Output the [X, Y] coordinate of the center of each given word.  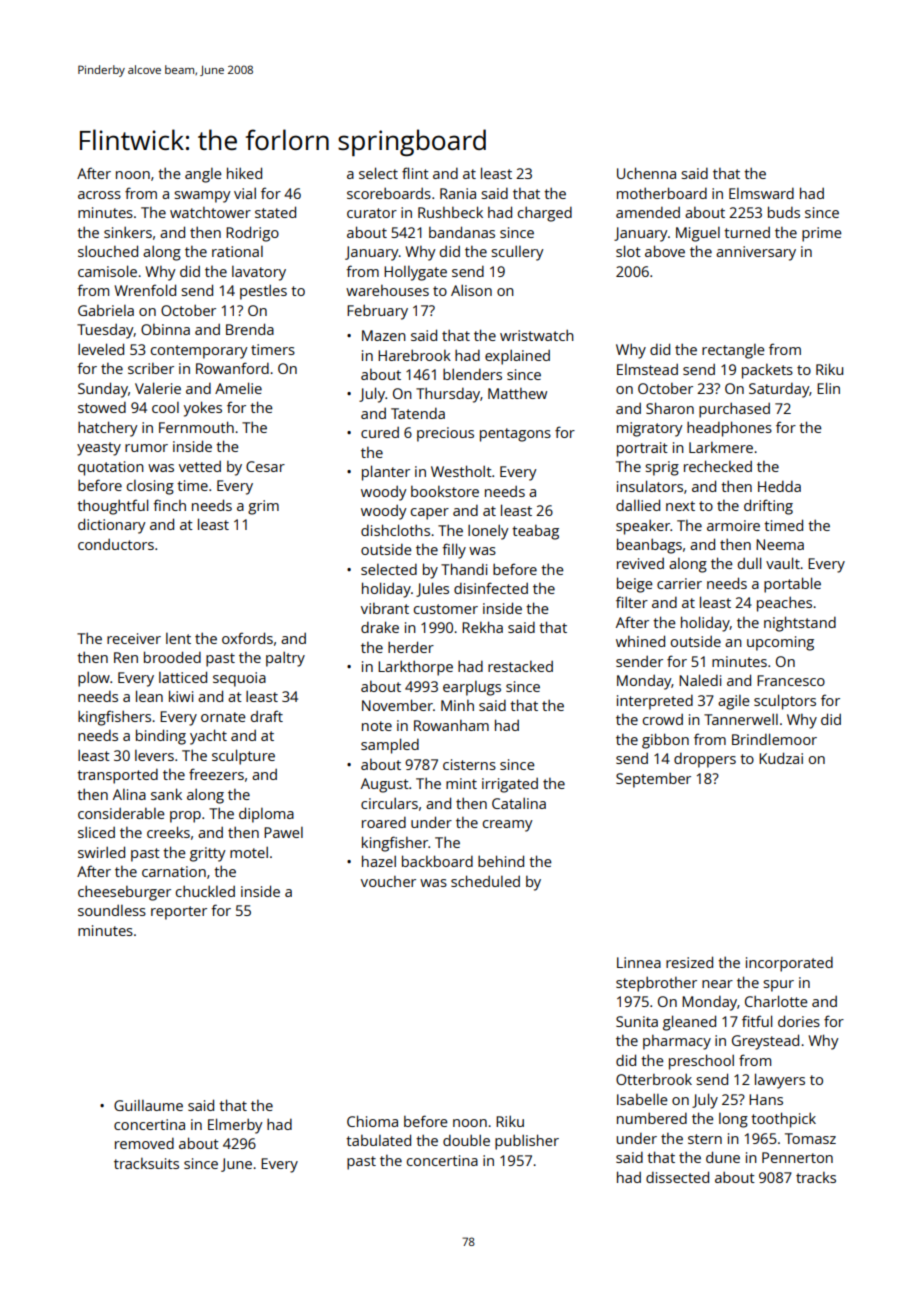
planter [386, 473]
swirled [101, 852]
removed [144, 1143]
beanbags [649, 546]
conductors [116, 544]
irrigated [510, 785]
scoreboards [389, 193]
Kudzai [781, 758]
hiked [244, 173]
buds [784, 212]
